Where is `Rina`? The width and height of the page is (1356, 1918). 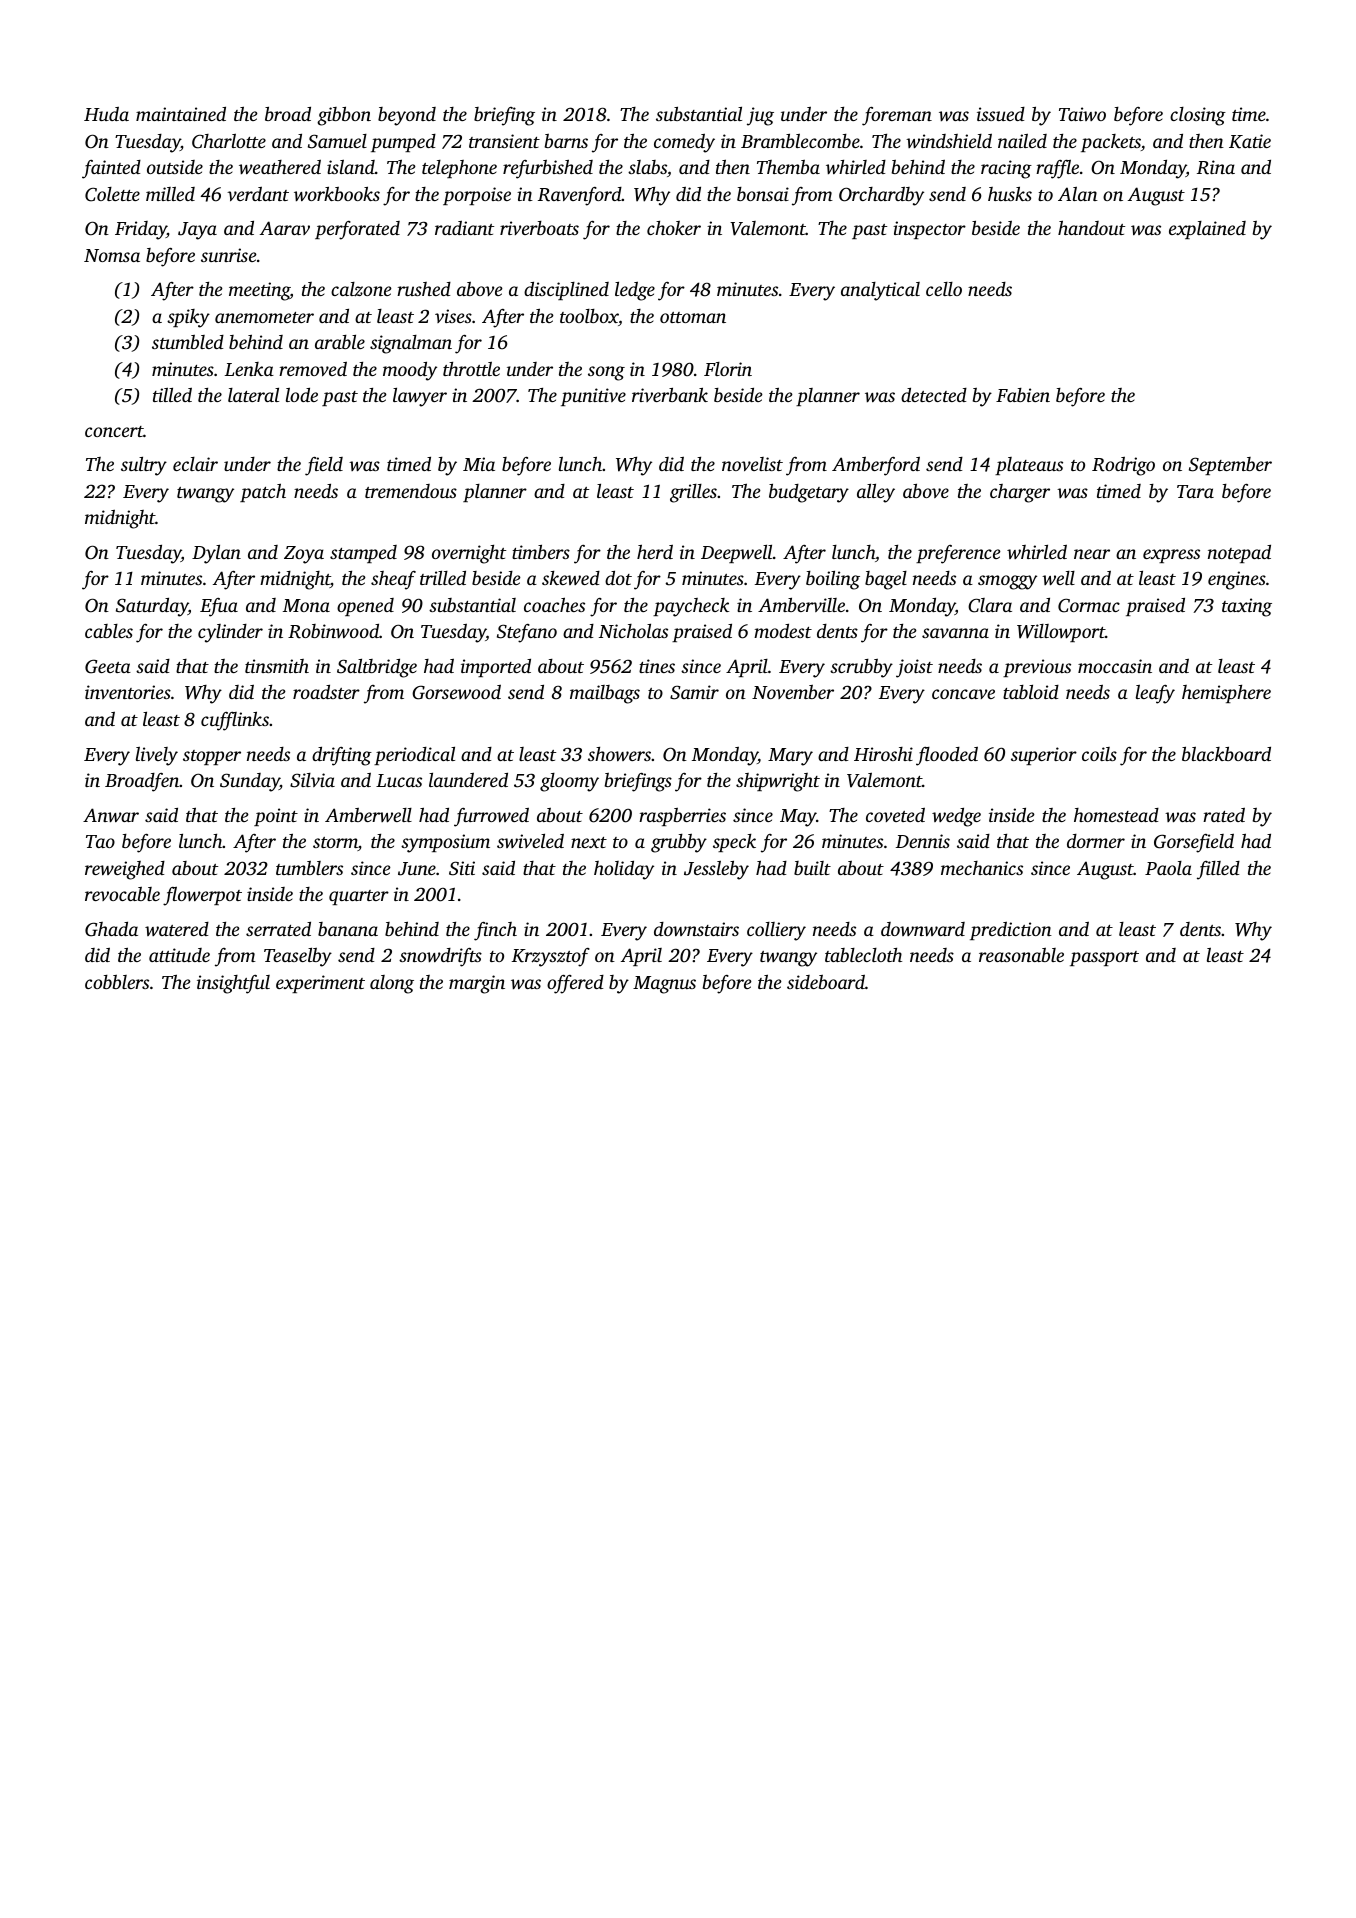
Rina is located at coordinates (1216, 167).
